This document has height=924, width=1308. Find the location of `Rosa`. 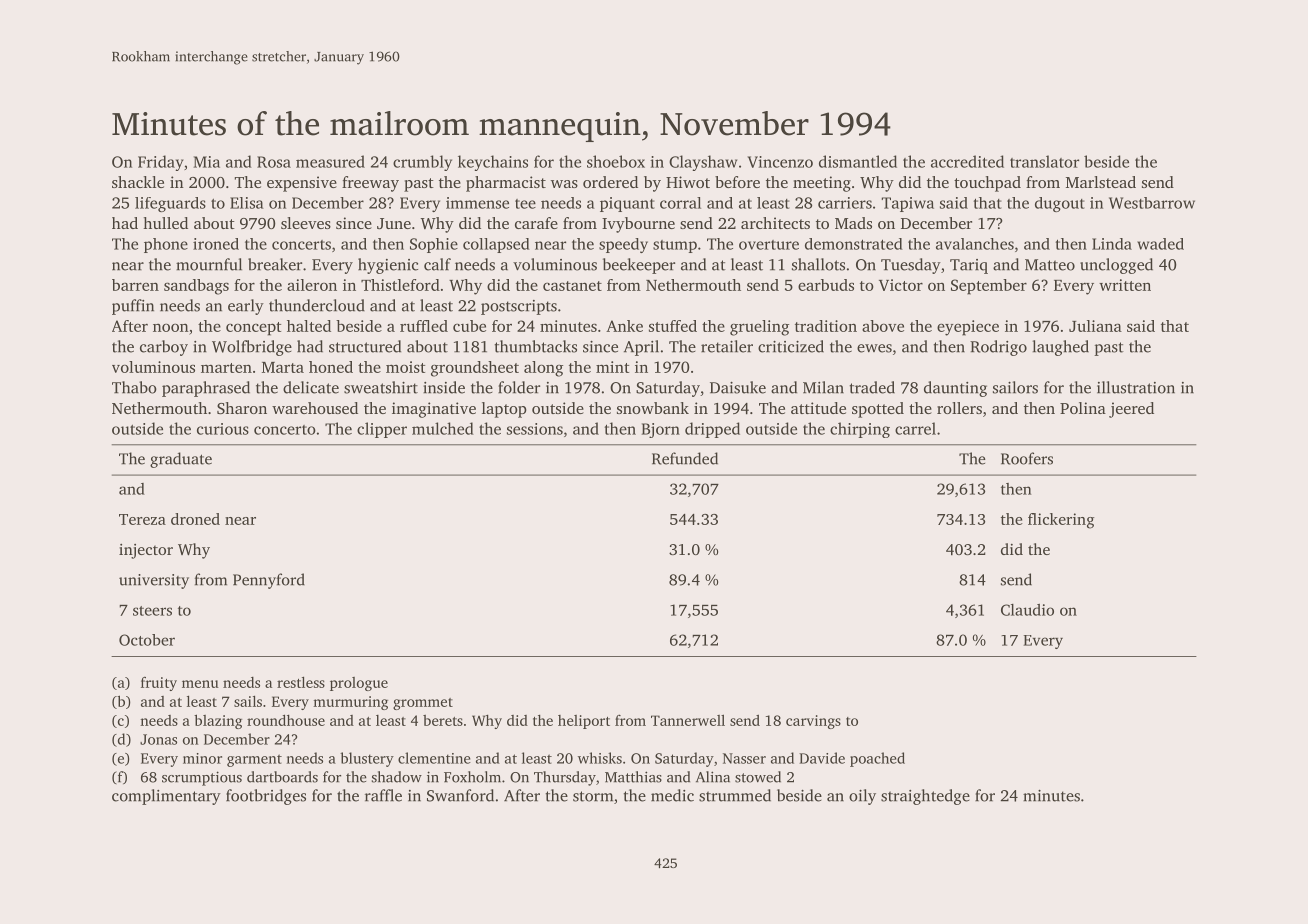

Rosa is located at coordinates (274, 162).
